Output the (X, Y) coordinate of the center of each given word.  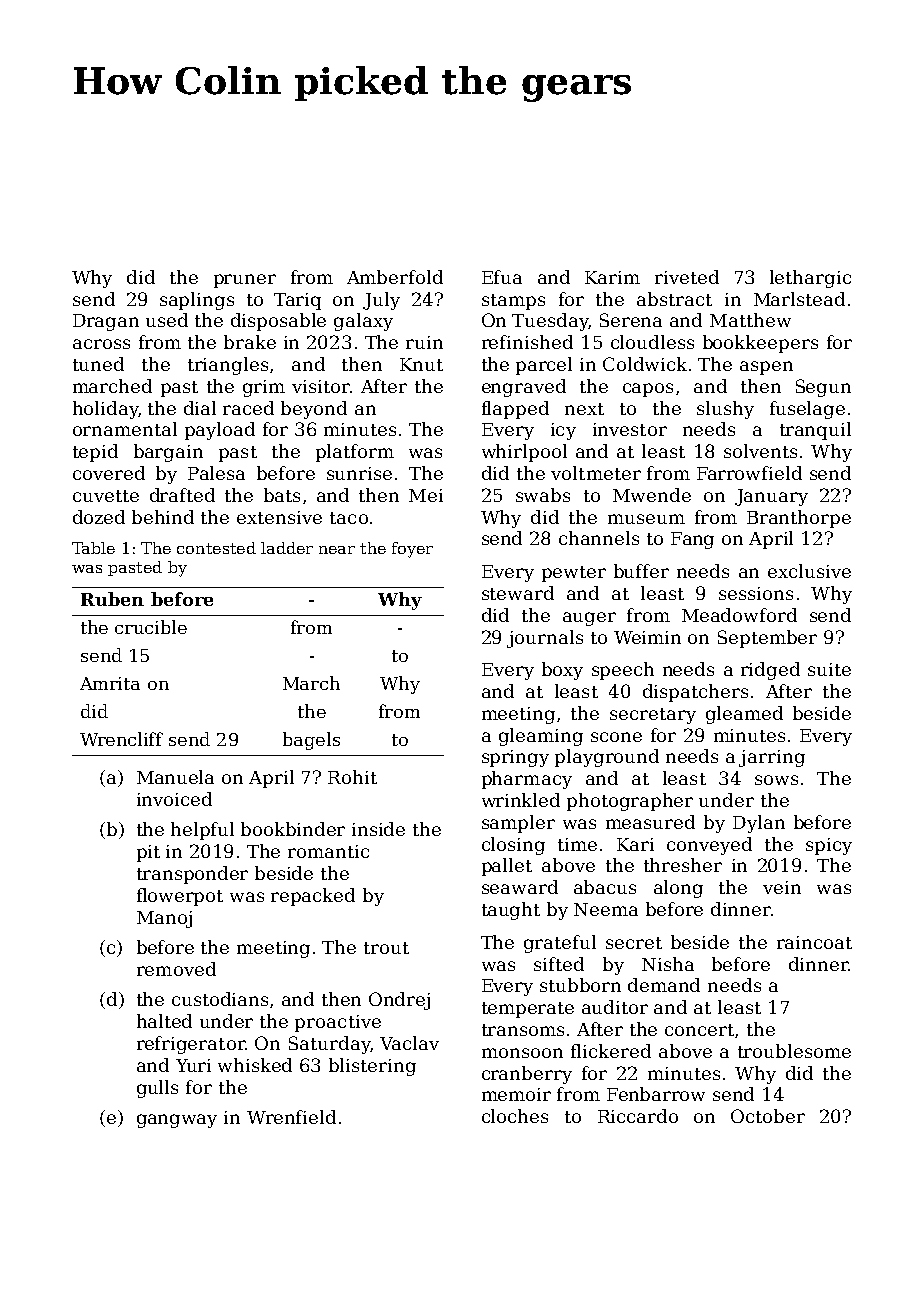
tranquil (815, 431)
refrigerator (191, 1045)
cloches (515, 1116)
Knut (421, 364)
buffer (641, 571)
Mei (426, 495)
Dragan (106, 322)
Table (93, 548)
